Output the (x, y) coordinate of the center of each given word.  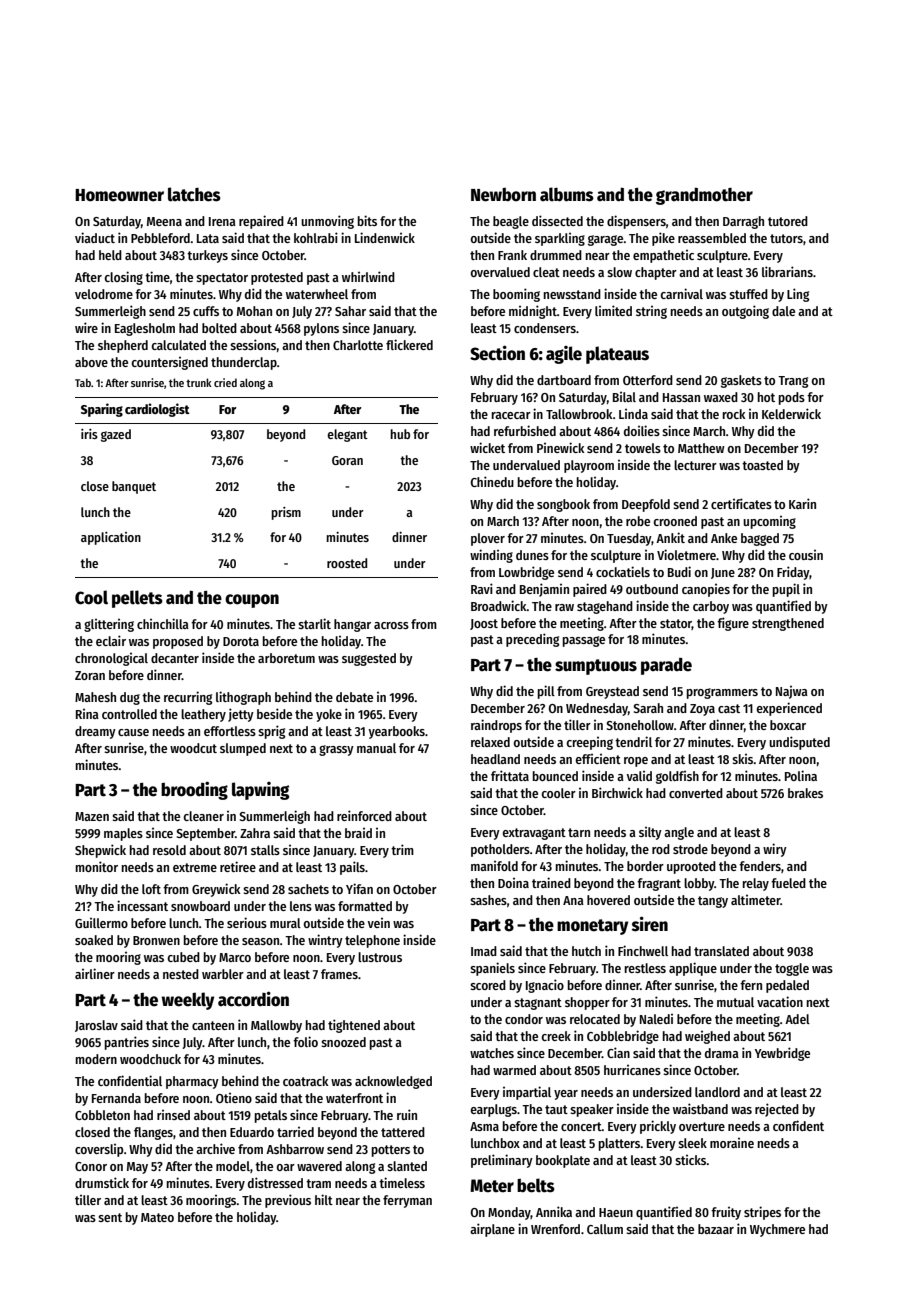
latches (194, 194)
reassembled (712, 238)
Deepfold (646, 505)
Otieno (234, 1098)
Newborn (503, 195)
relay (756, 884)
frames (339, 974)
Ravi (482, 588)
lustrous (380, 957)
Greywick (216, 890)
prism (286, 513)
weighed (707, 1037)
